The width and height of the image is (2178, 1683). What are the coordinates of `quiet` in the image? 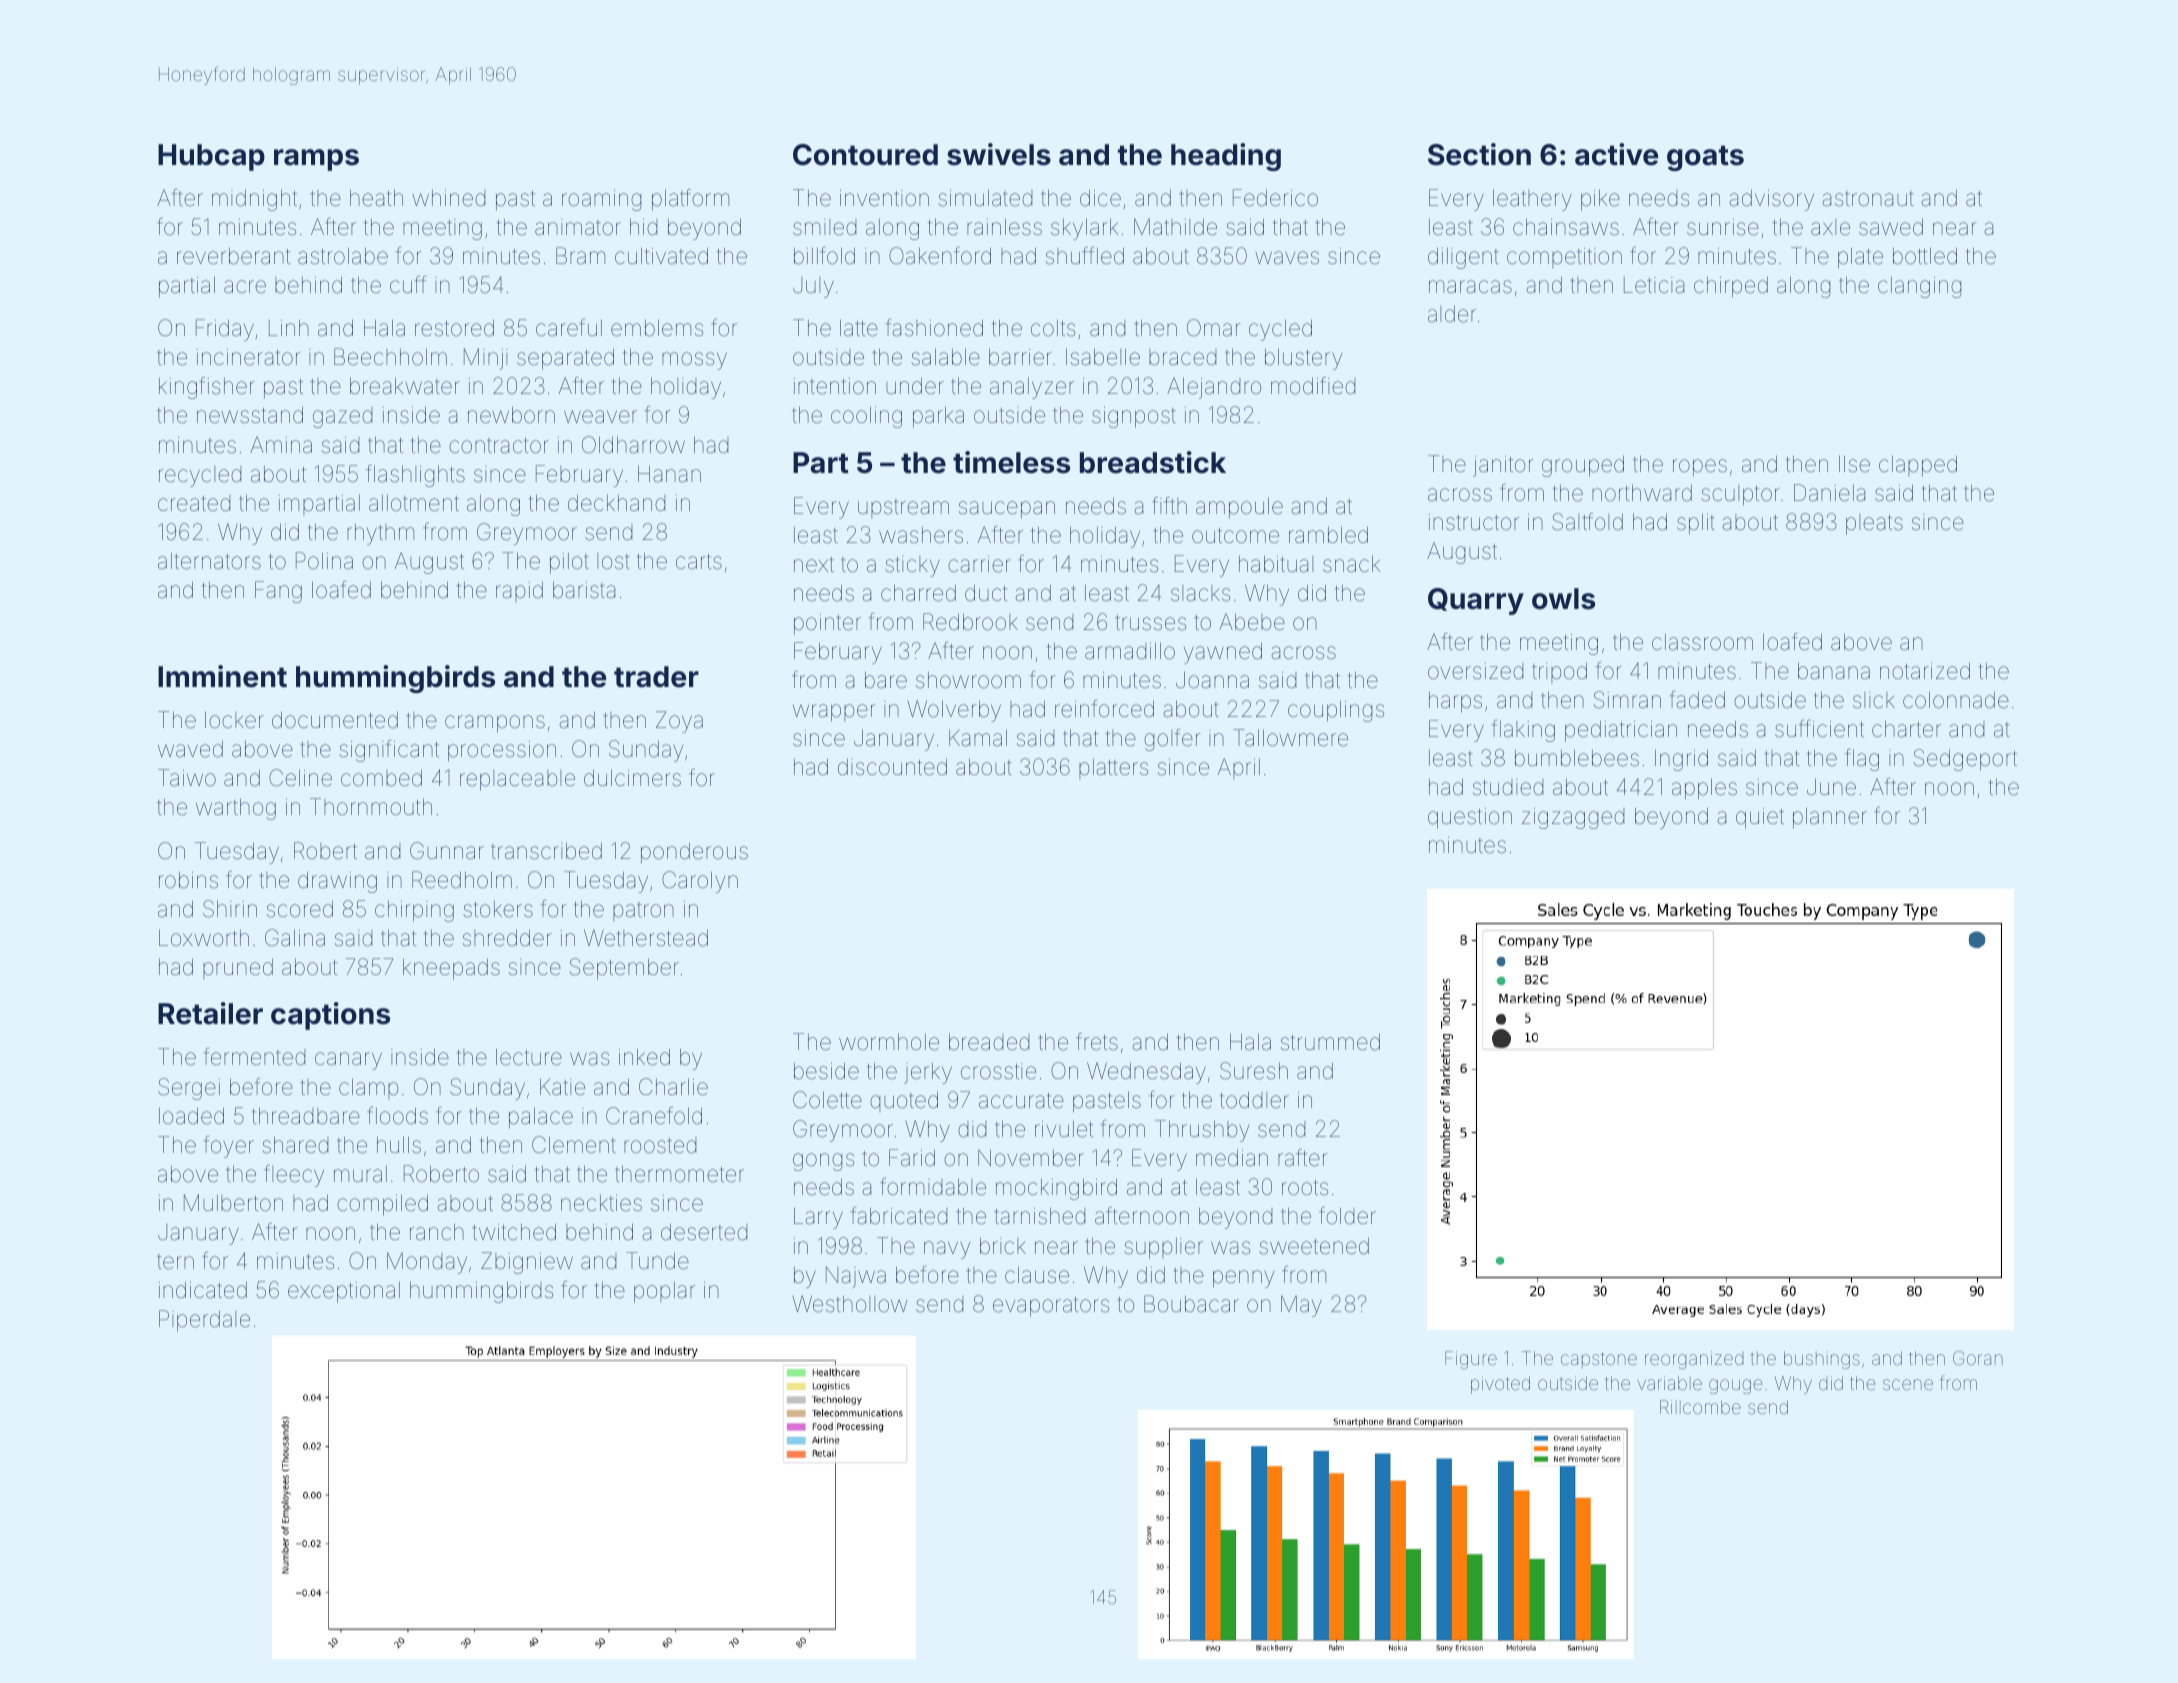 It's located at (1760, 818).
